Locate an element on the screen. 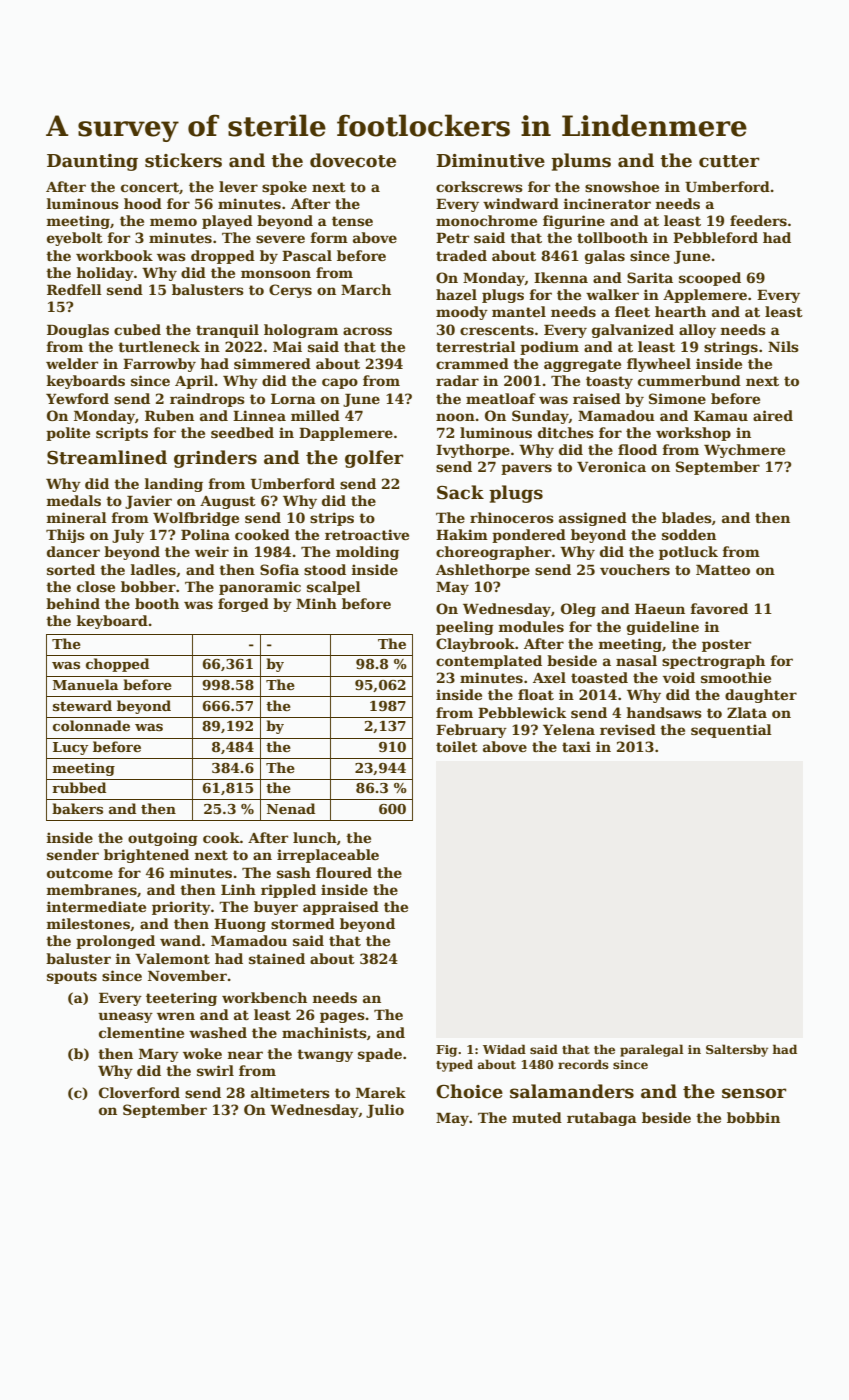 The image size is (849, 1400). Cloverford is located at coordinates (139, 1092).
